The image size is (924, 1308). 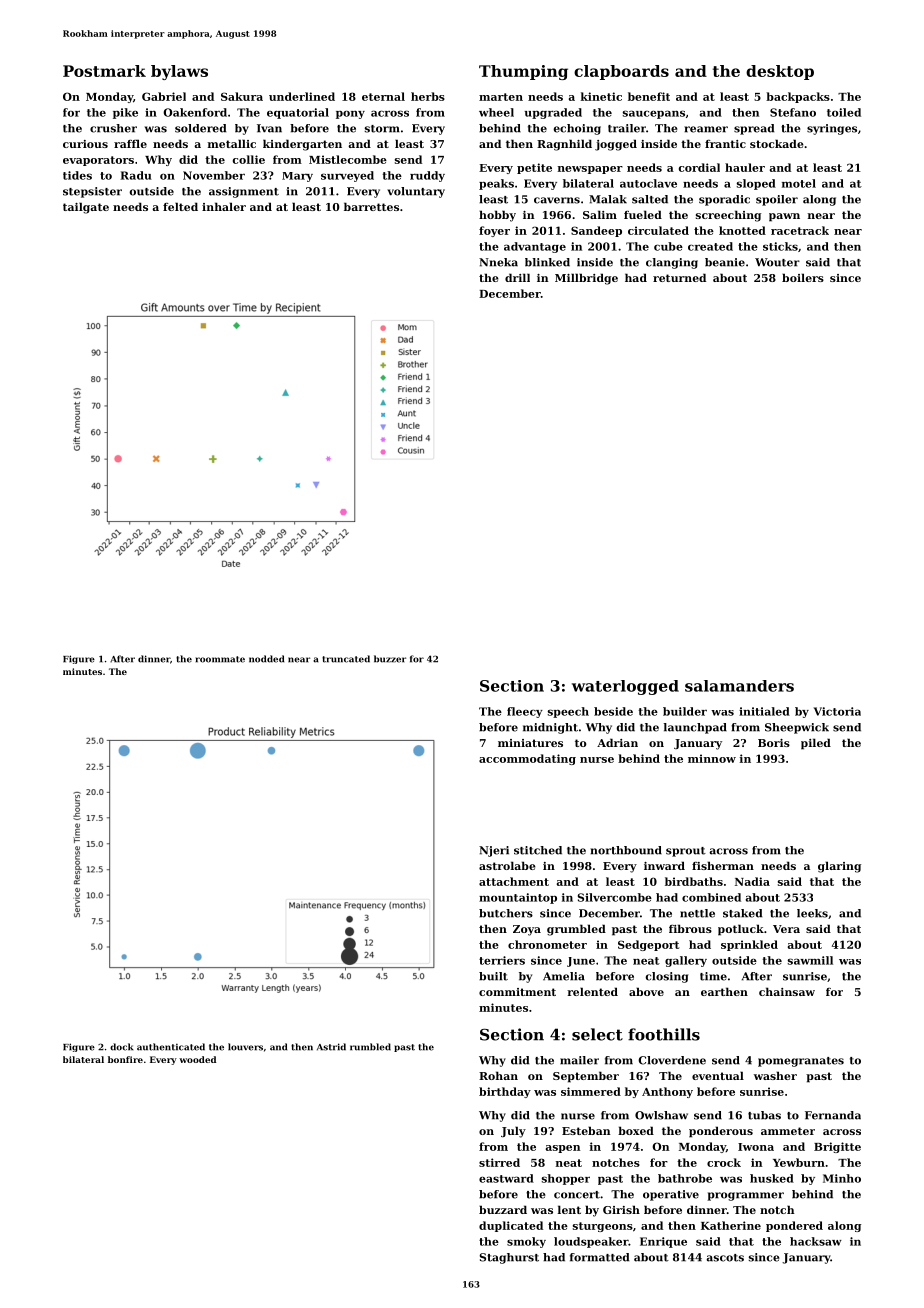 I want to click on roommate, so click(x=220, y=659).
